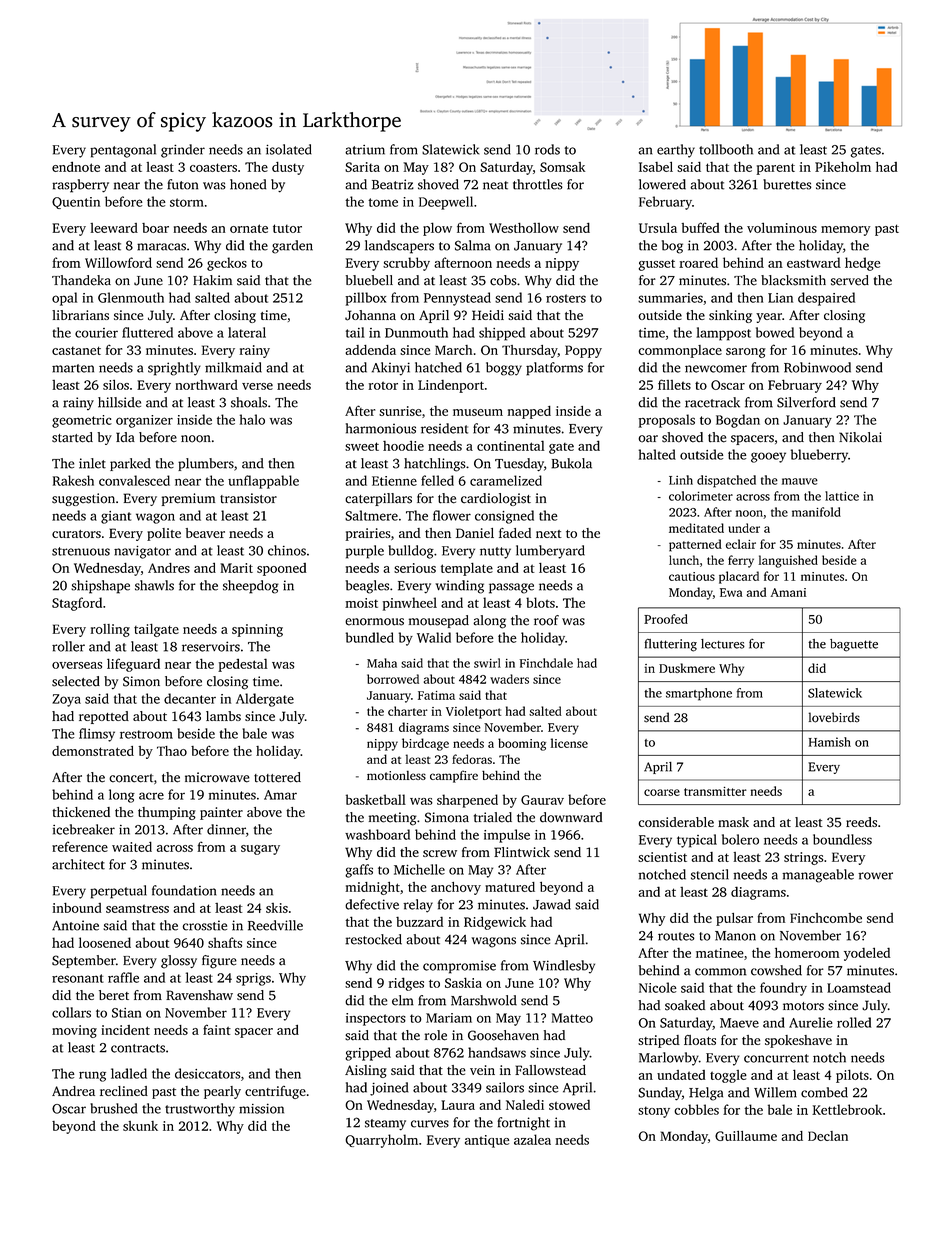  I want to click on manifold, so click(816, 512).
